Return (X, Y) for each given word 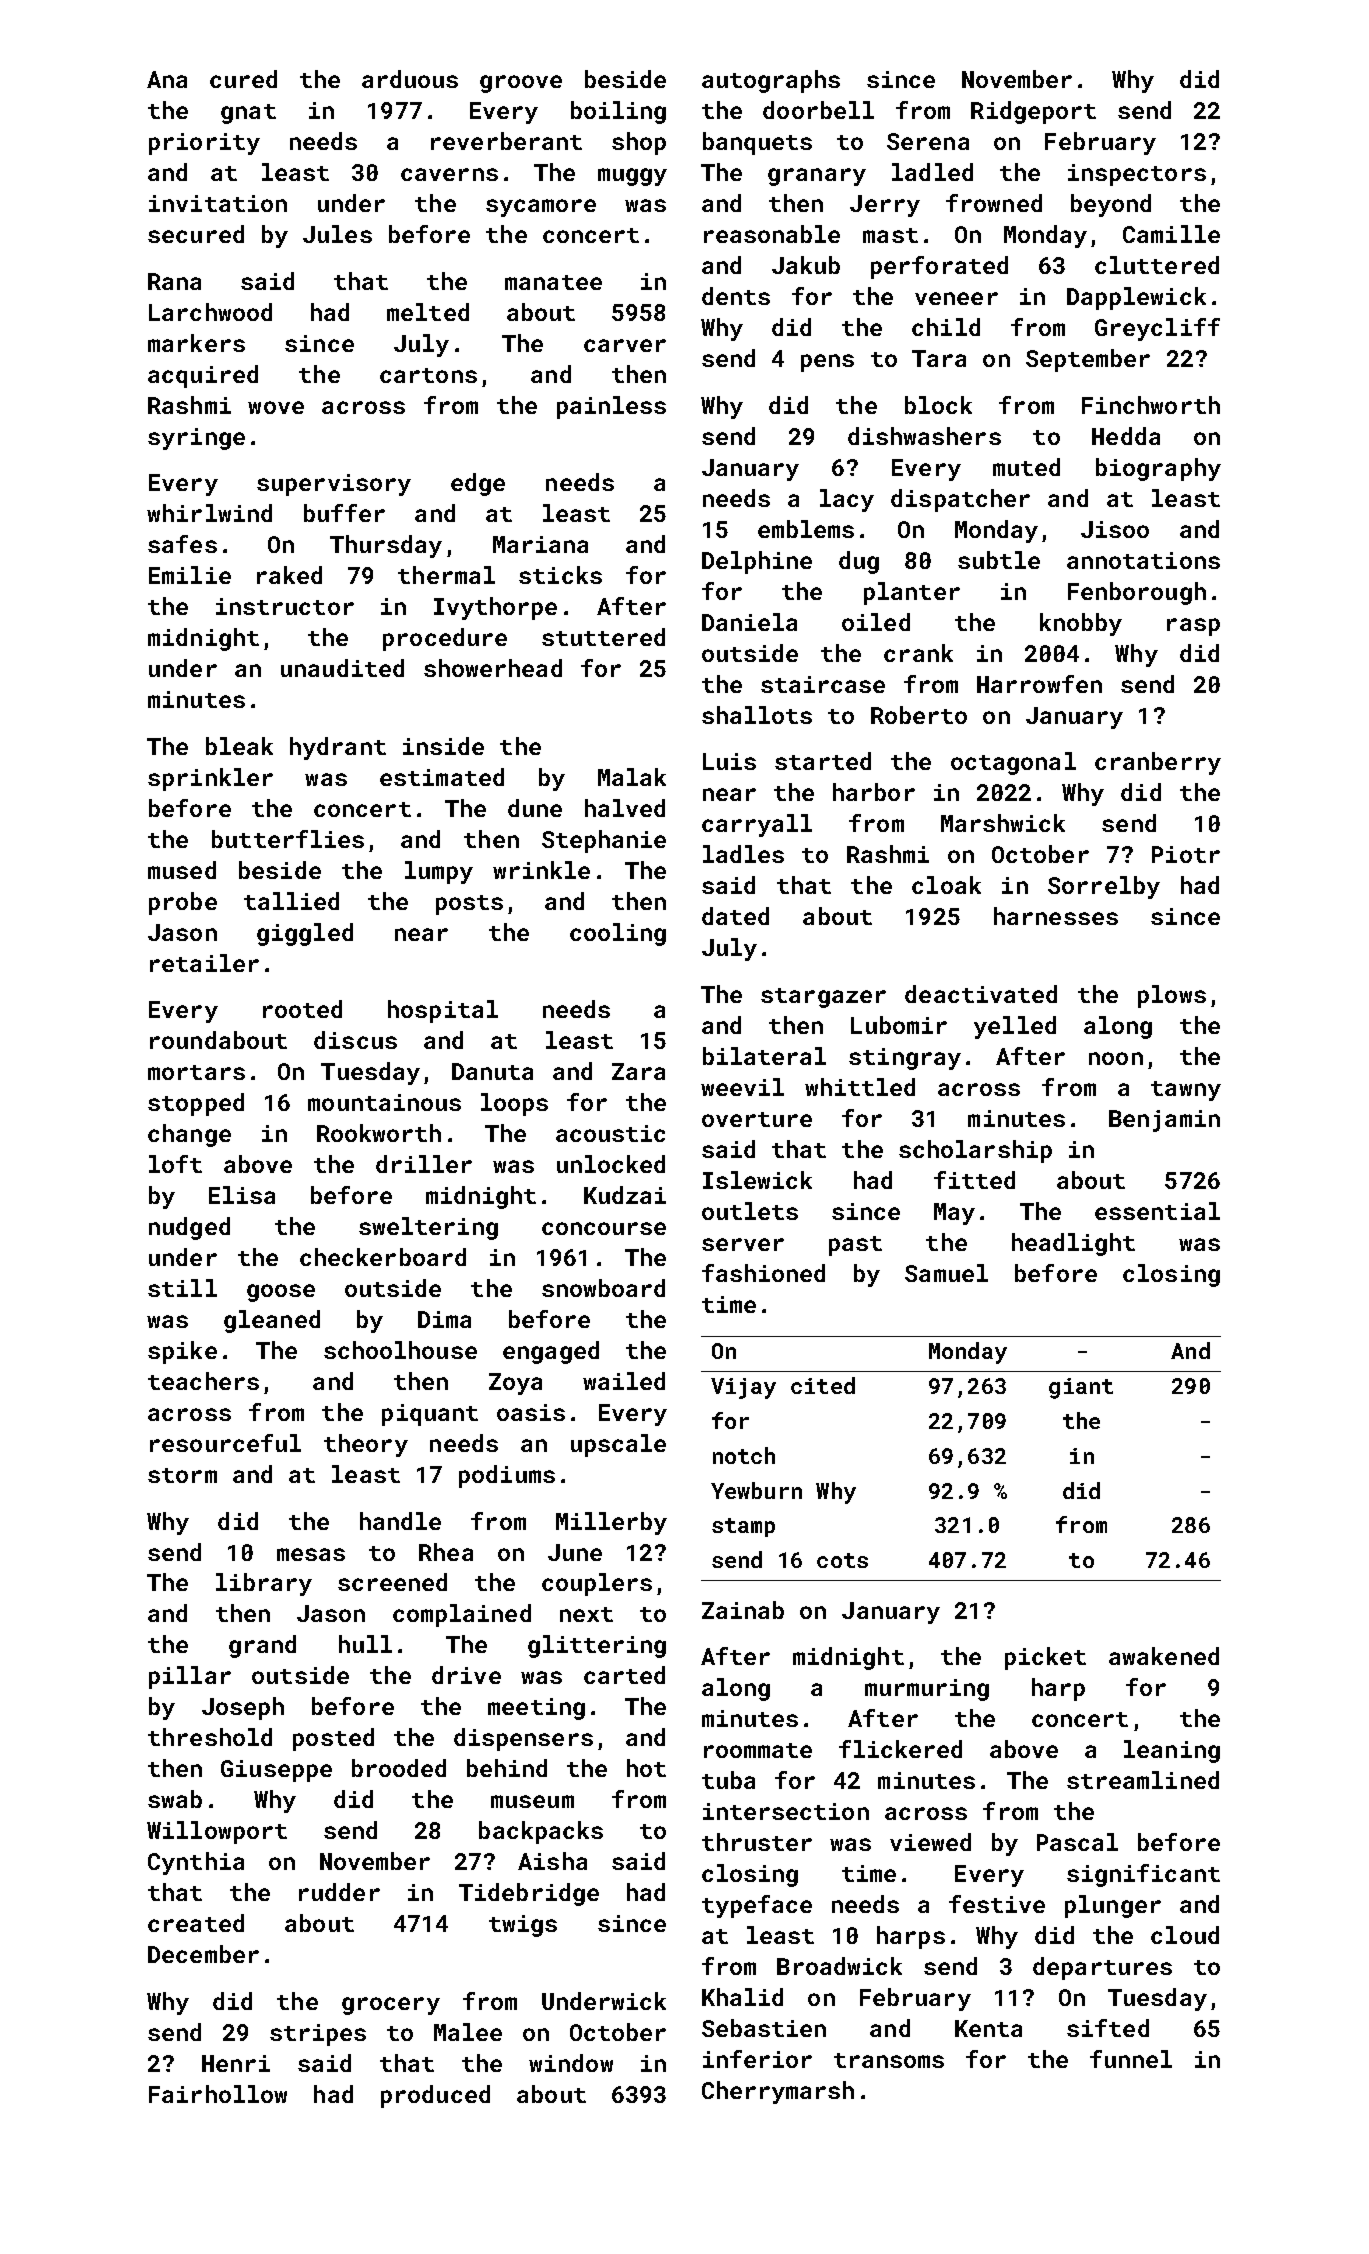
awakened (1164, 1656)
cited (823, 1385)
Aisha (552, 1861)
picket (1045, 1658)
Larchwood (210, 312)
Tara (939, 358)
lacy (847, 500)
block (938, 405)
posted (333, 1739)
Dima (444, 1319)
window (571, 2063)
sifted (1108, 2028)
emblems (806, 529)
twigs (523, 1926)
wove (276, 407)
